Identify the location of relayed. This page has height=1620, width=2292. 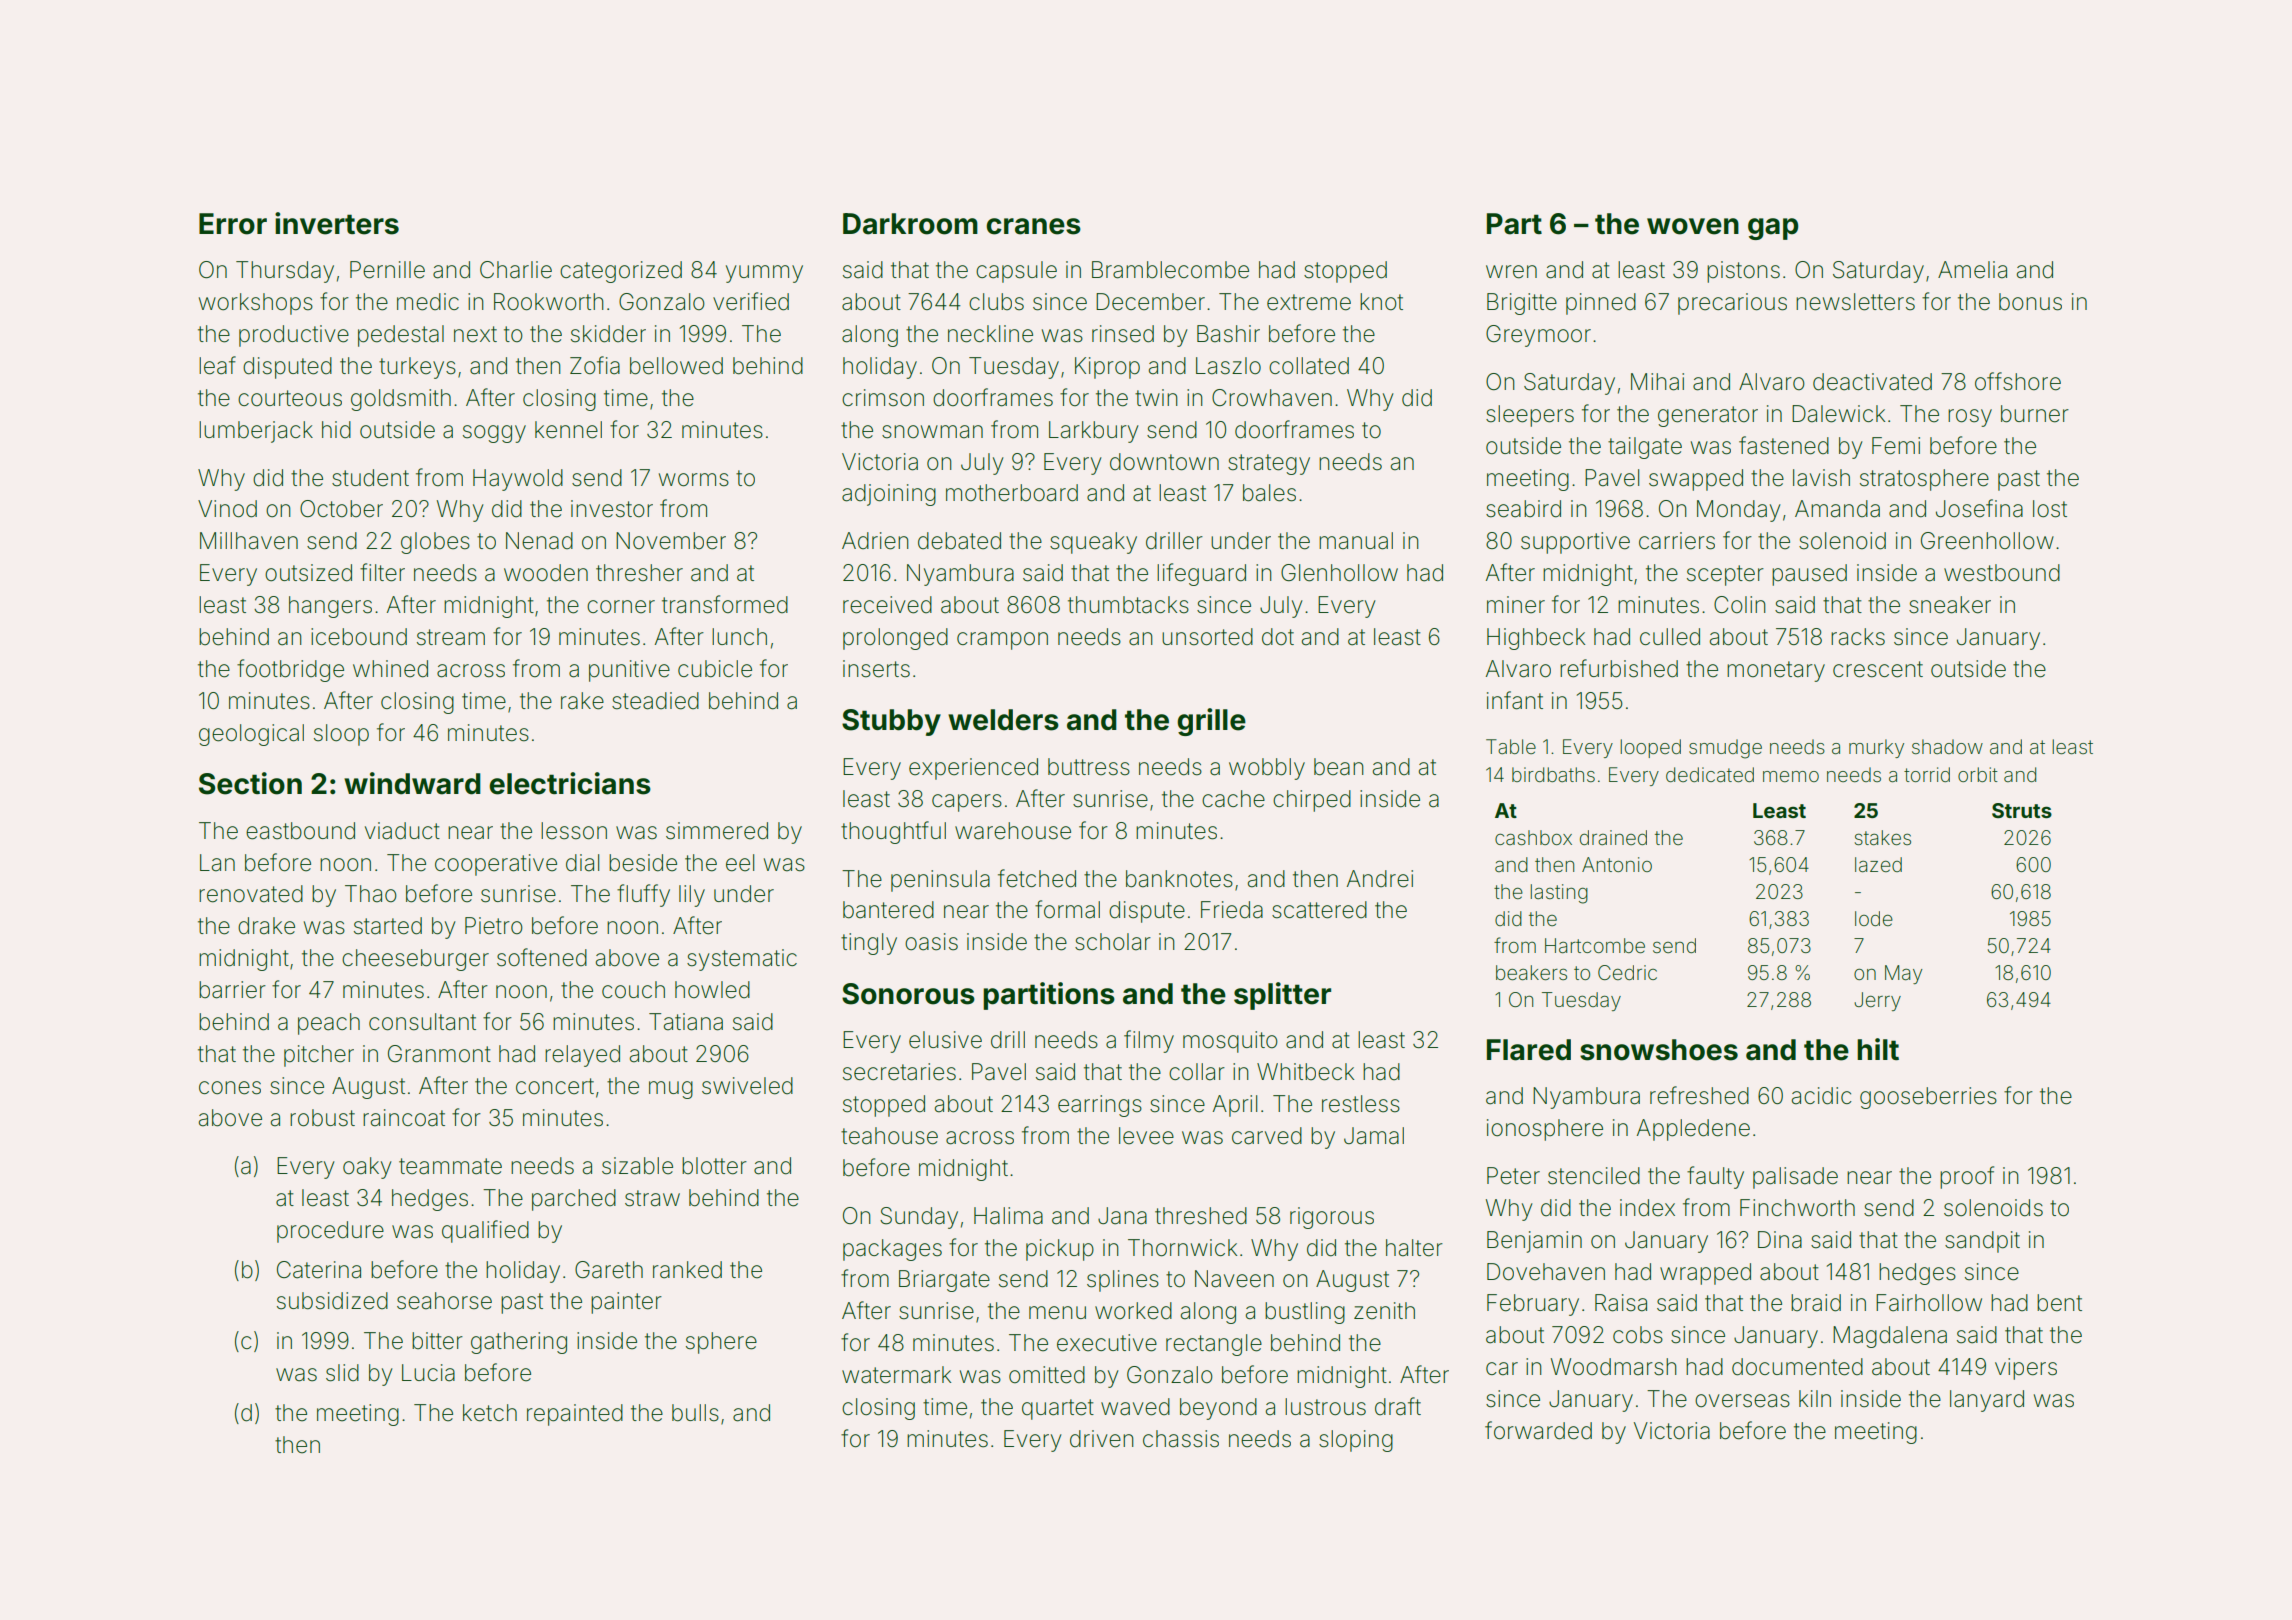
(582, 1056).
